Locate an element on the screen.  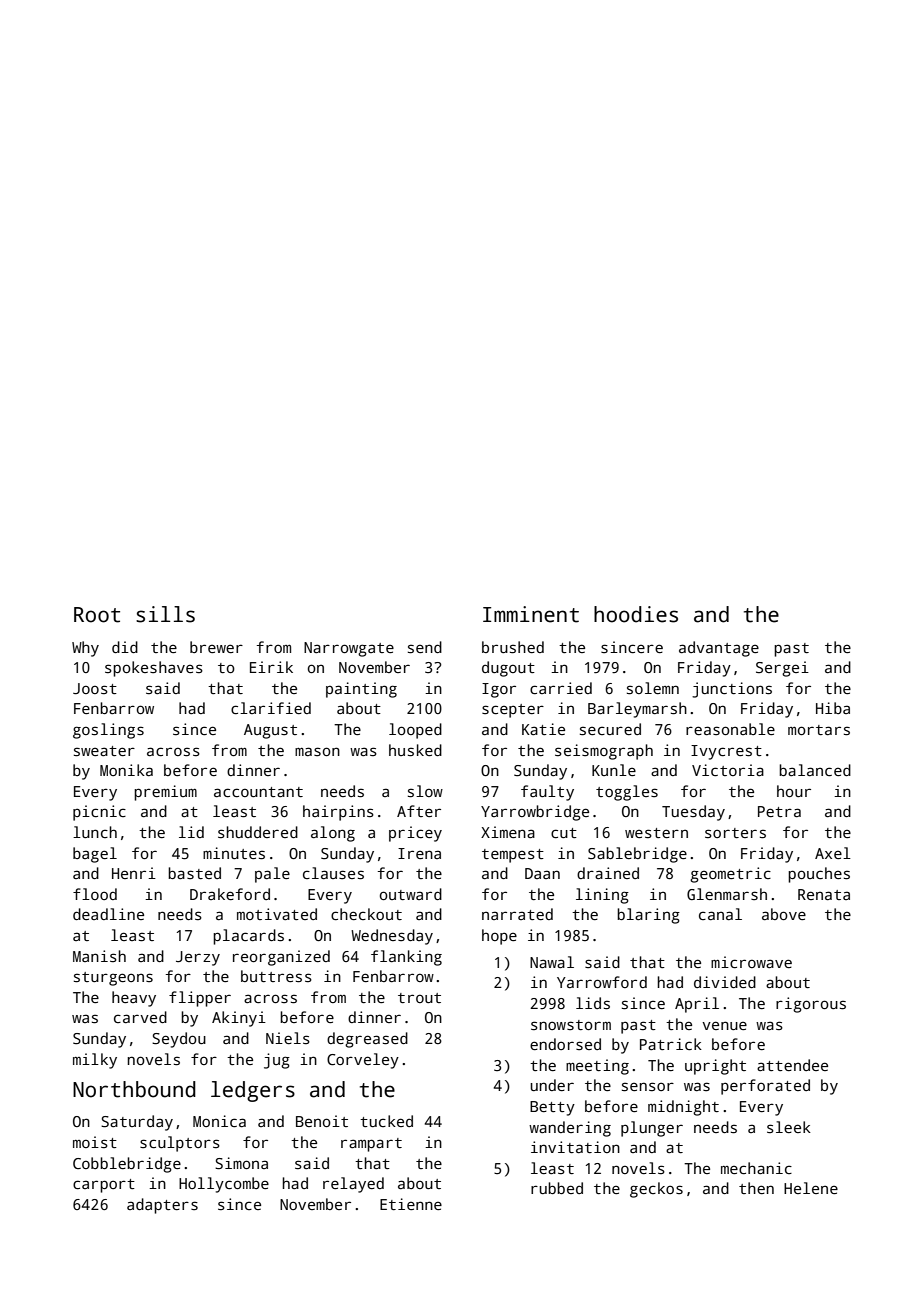
Helene is located at coordinates (811, 1188).
